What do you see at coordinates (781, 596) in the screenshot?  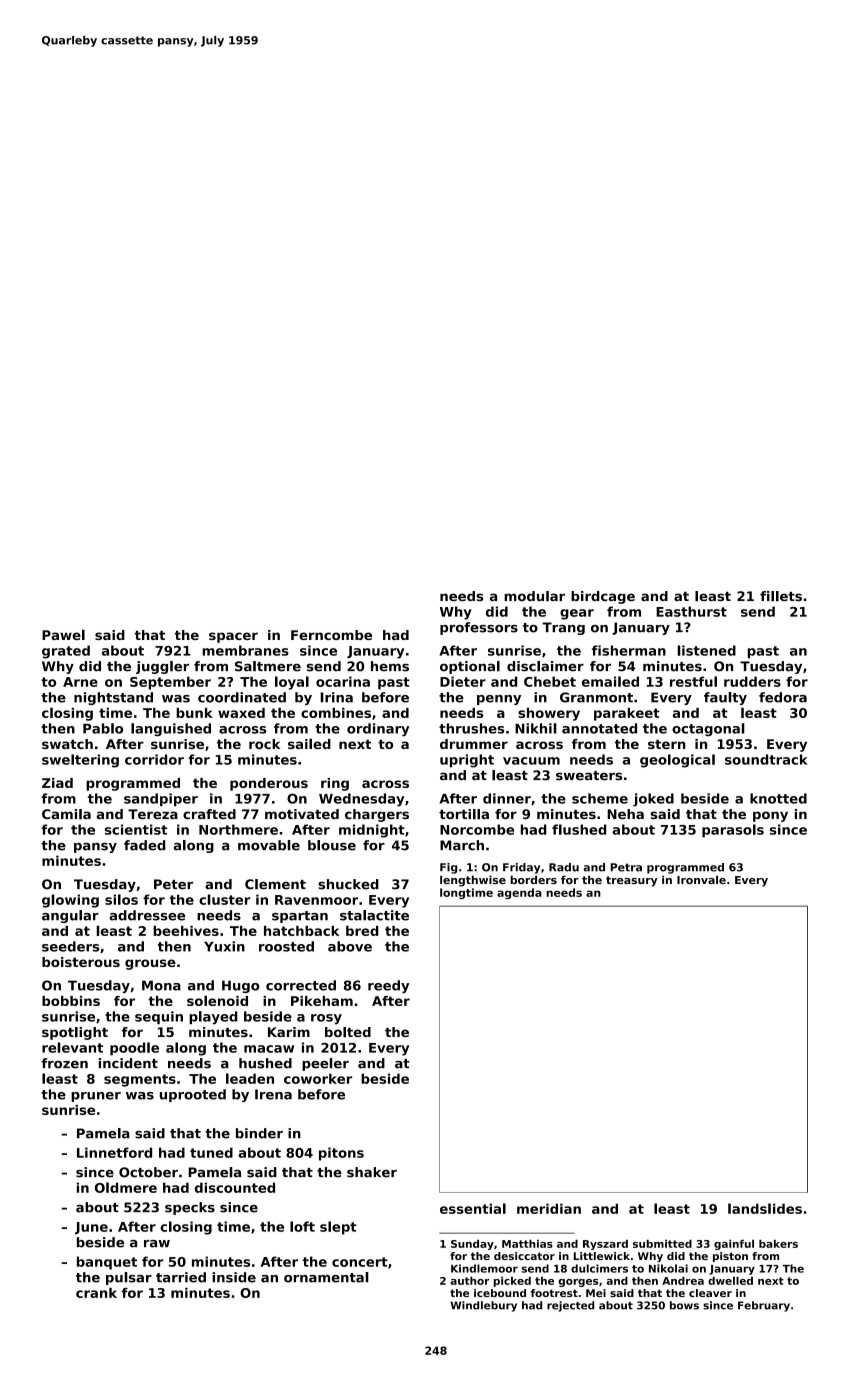 I see `fillets` at bounding box center [781, 596].
